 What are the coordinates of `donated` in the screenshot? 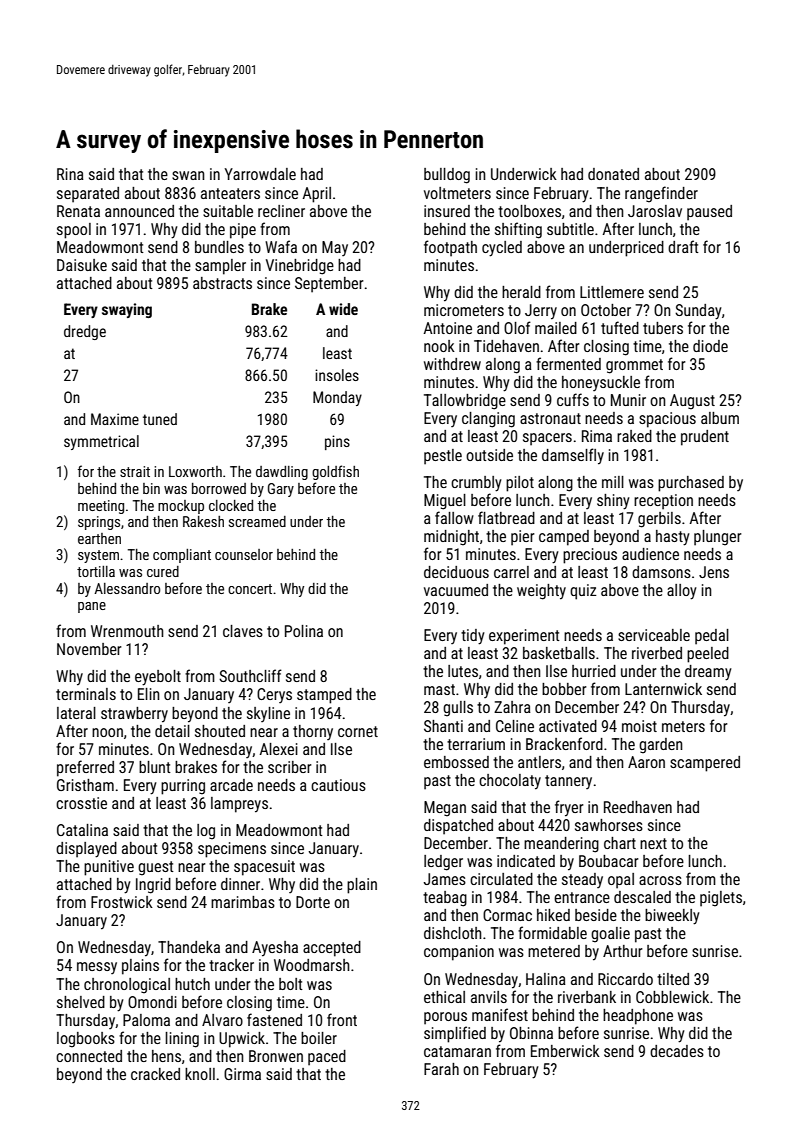 It's located at (613, 174).
